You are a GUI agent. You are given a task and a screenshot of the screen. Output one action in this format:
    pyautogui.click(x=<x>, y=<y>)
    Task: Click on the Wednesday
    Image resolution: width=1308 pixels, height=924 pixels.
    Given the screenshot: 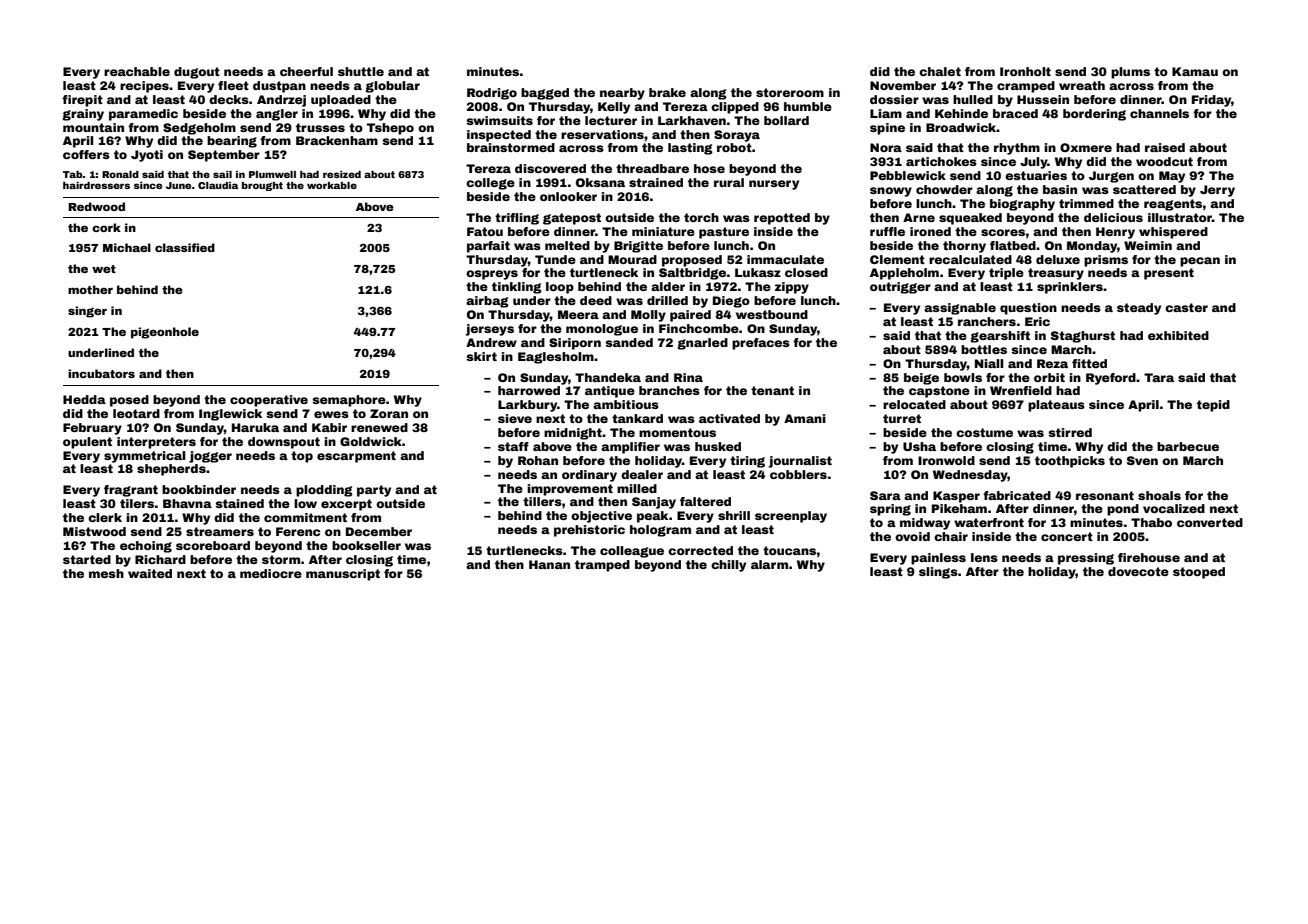 What is the action you would take?
    pyautogui.click(x=970, y=476)
